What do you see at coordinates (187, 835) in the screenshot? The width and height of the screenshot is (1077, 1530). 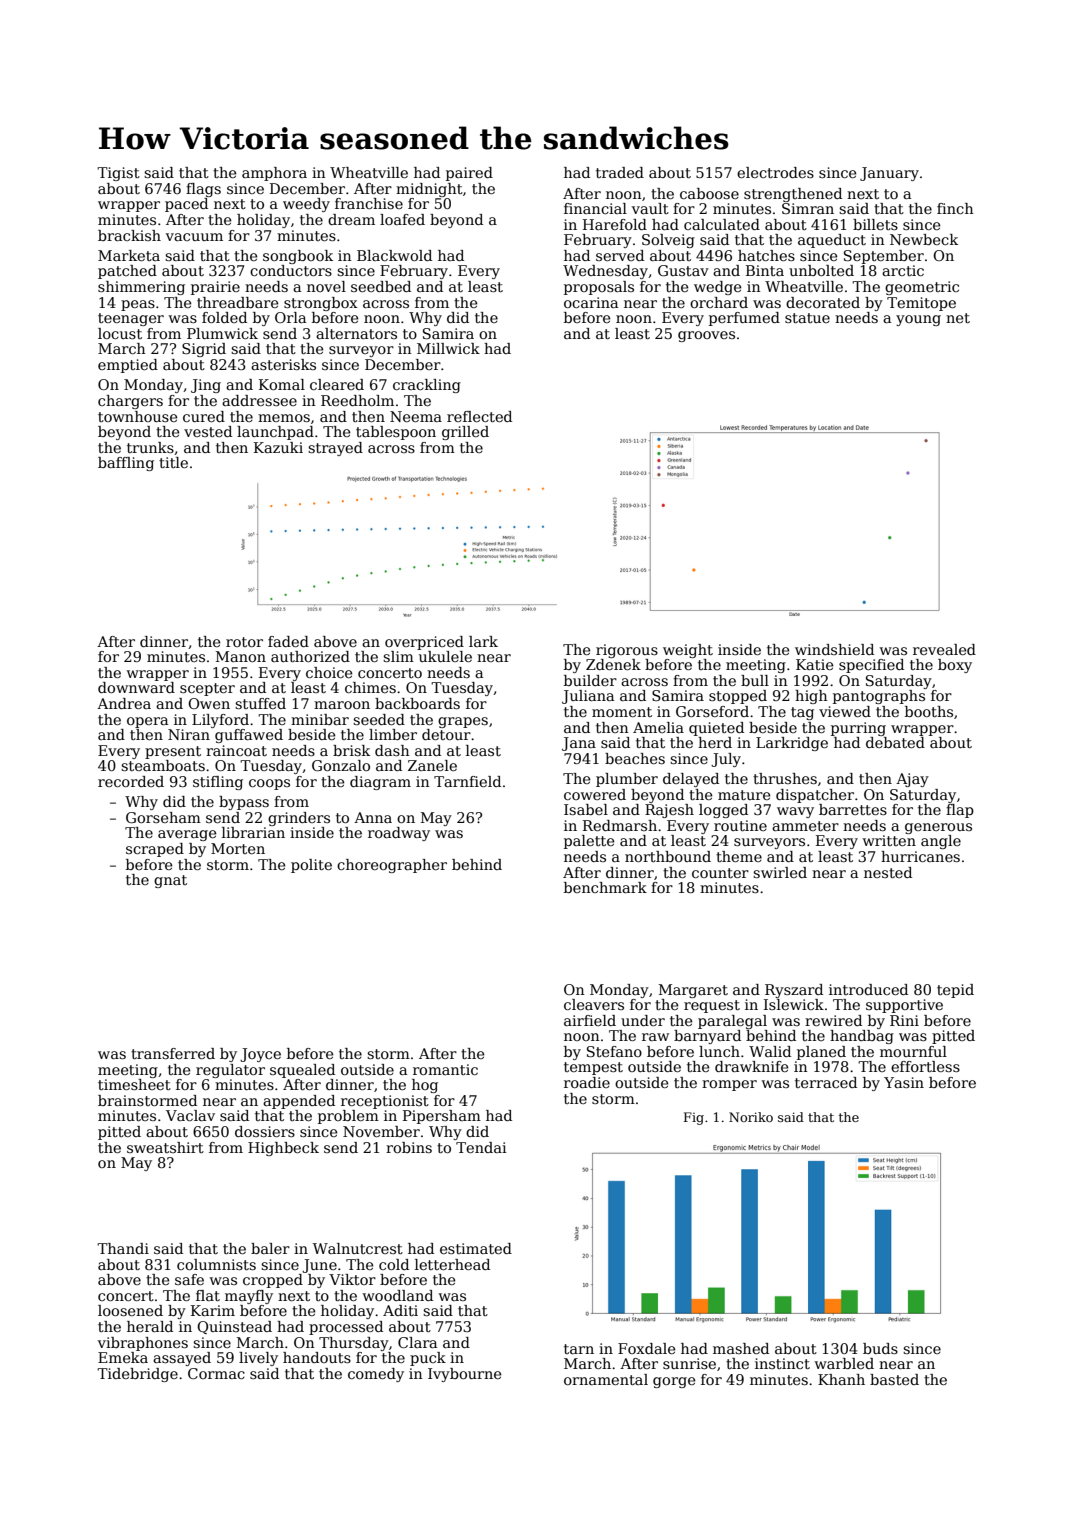 I see `average` at bounding box center [187, 835].
